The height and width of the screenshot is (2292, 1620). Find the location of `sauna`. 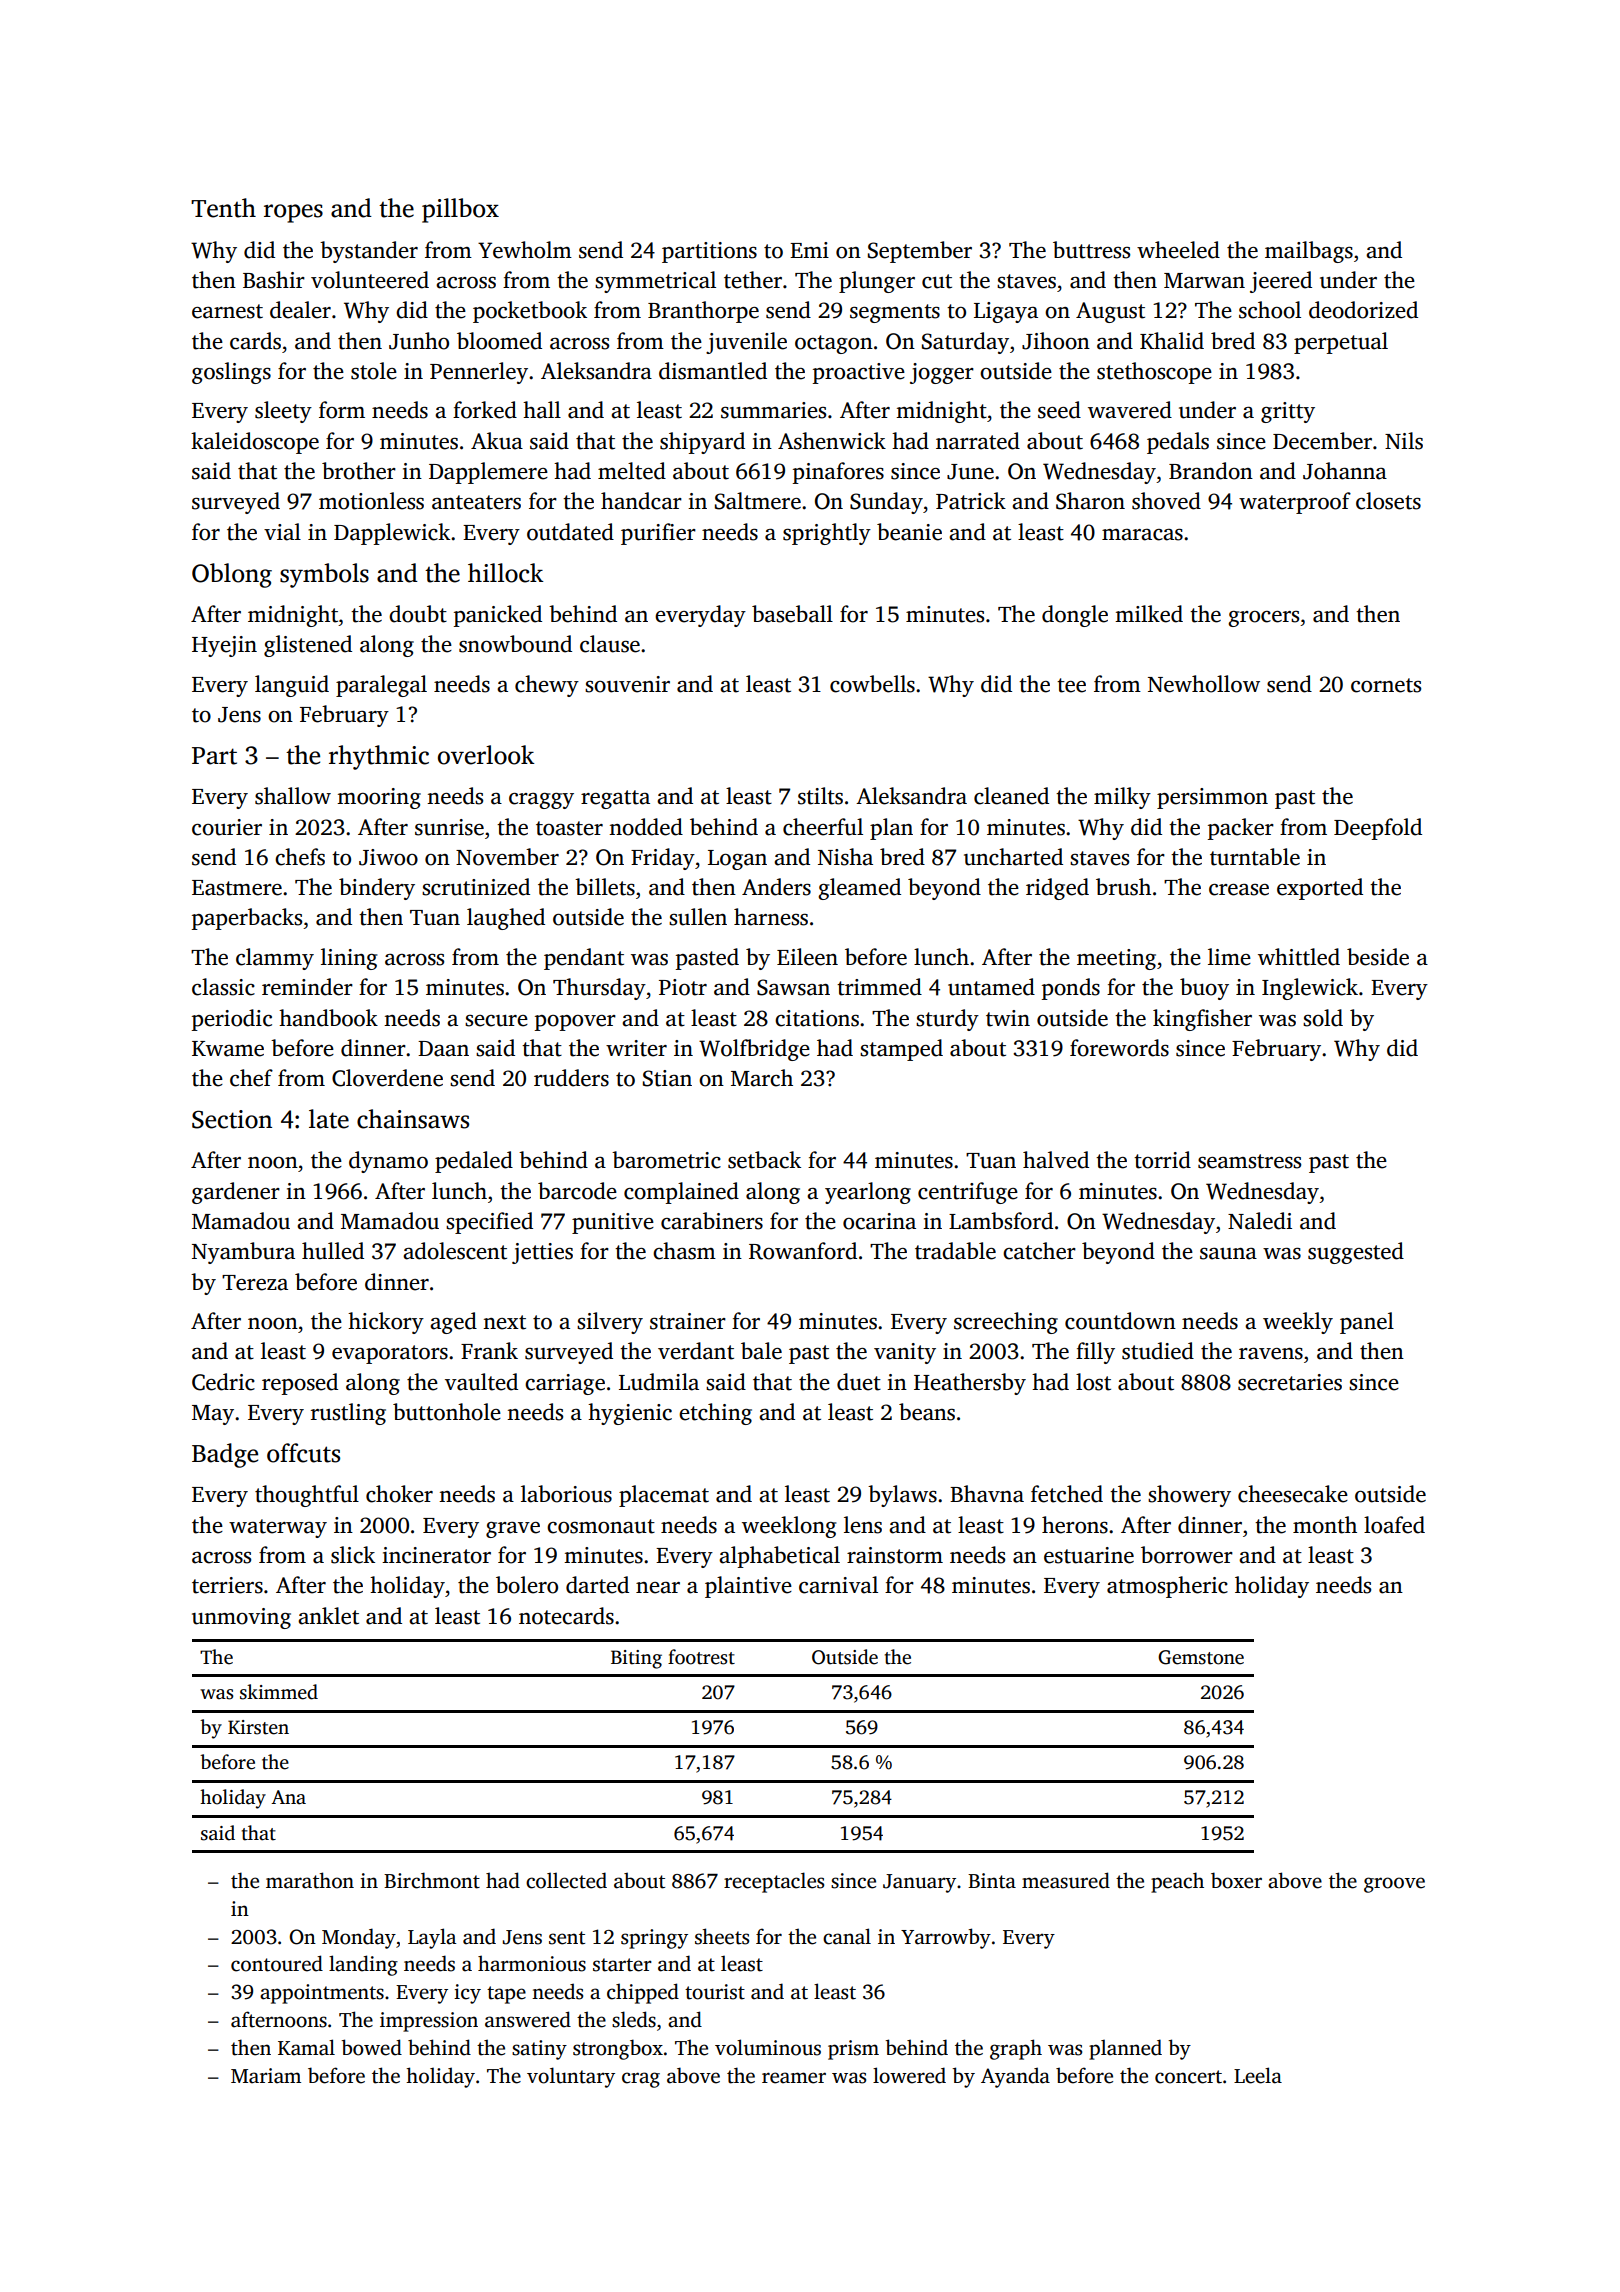

sauna is located at coordinates (1228, 1254).
